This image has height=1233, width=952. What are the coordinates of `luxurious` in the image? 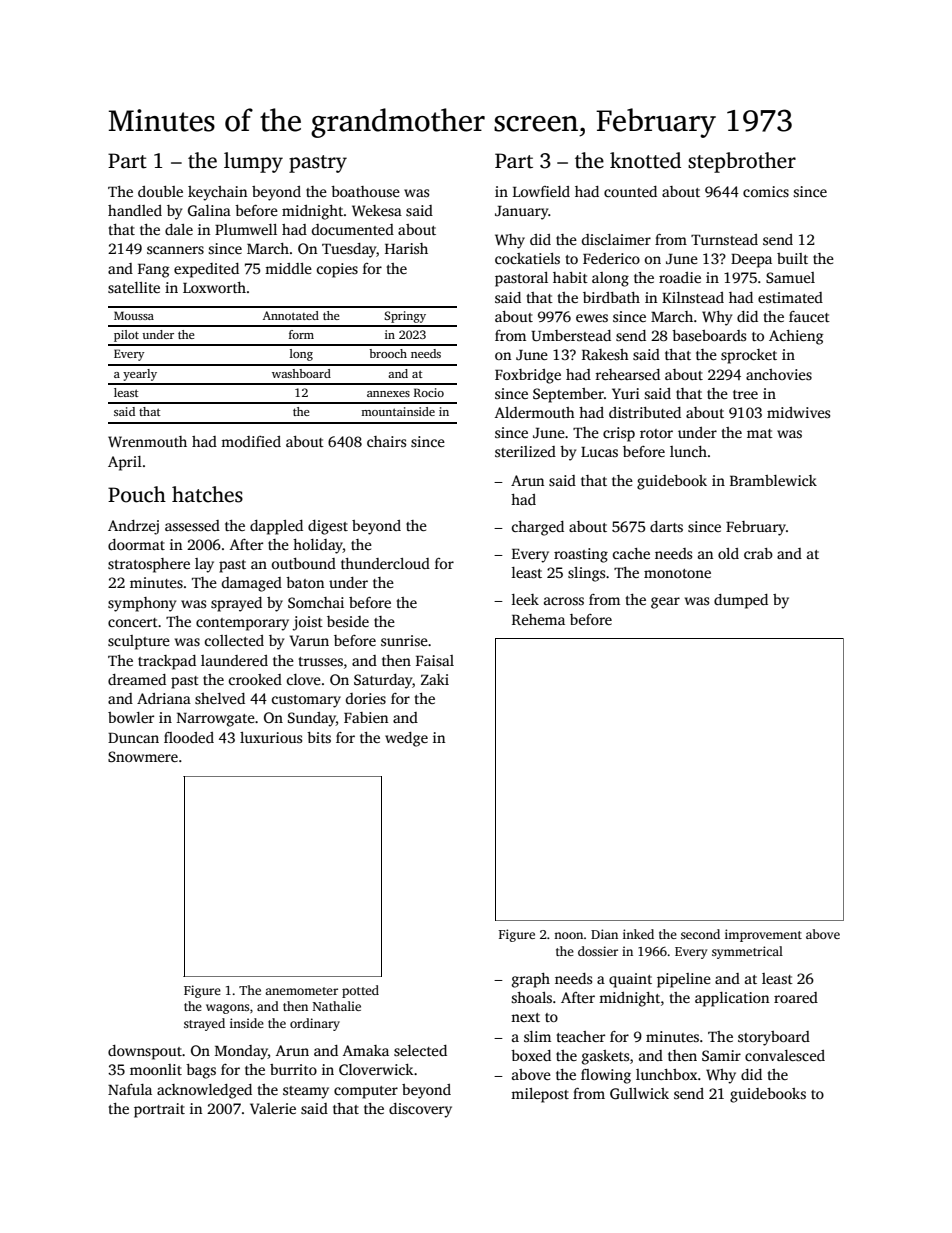 It's located at (271, 737).
